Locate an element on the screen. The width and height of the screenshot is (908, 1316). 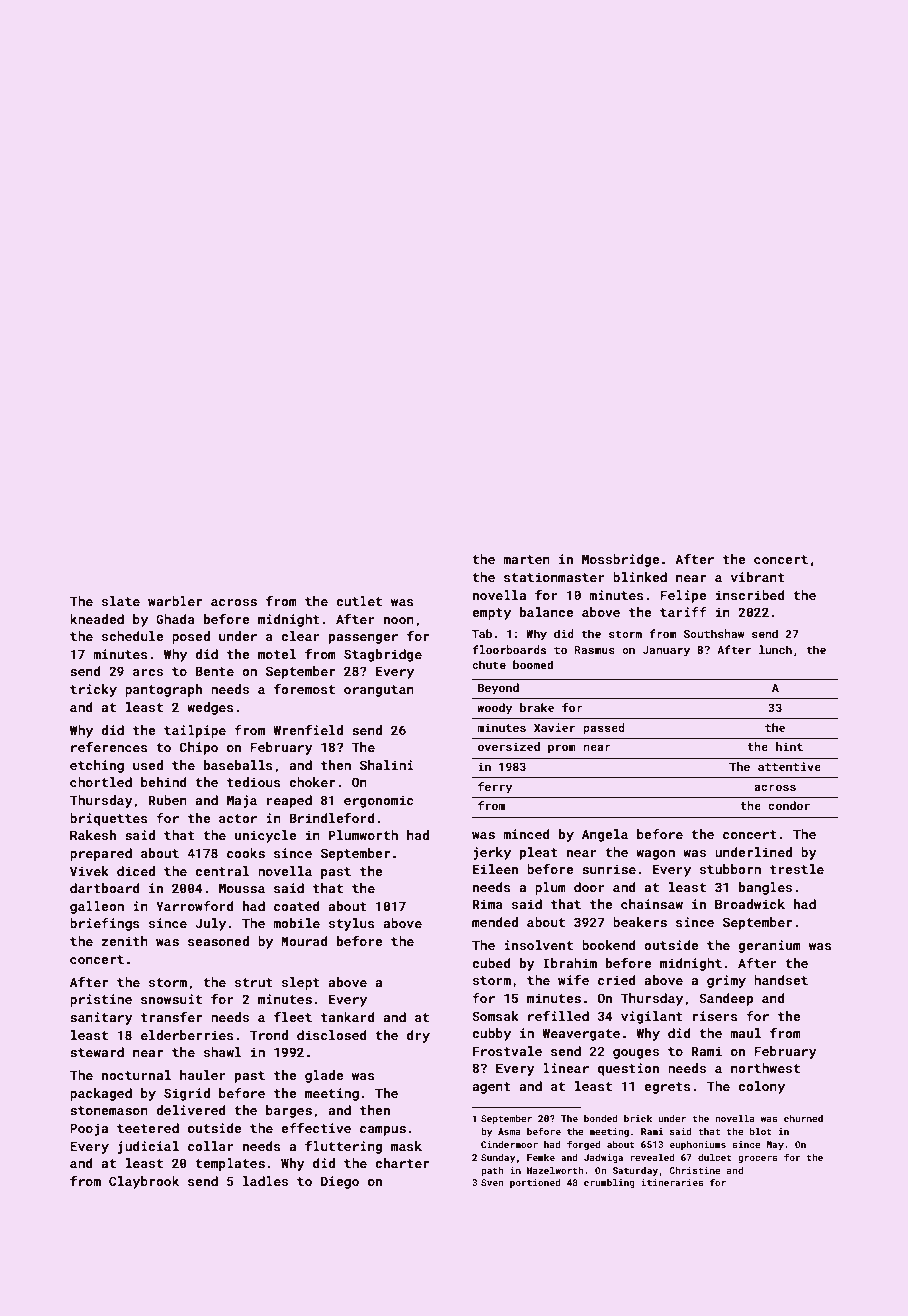
oversized is located at coordinates (509, 746).
